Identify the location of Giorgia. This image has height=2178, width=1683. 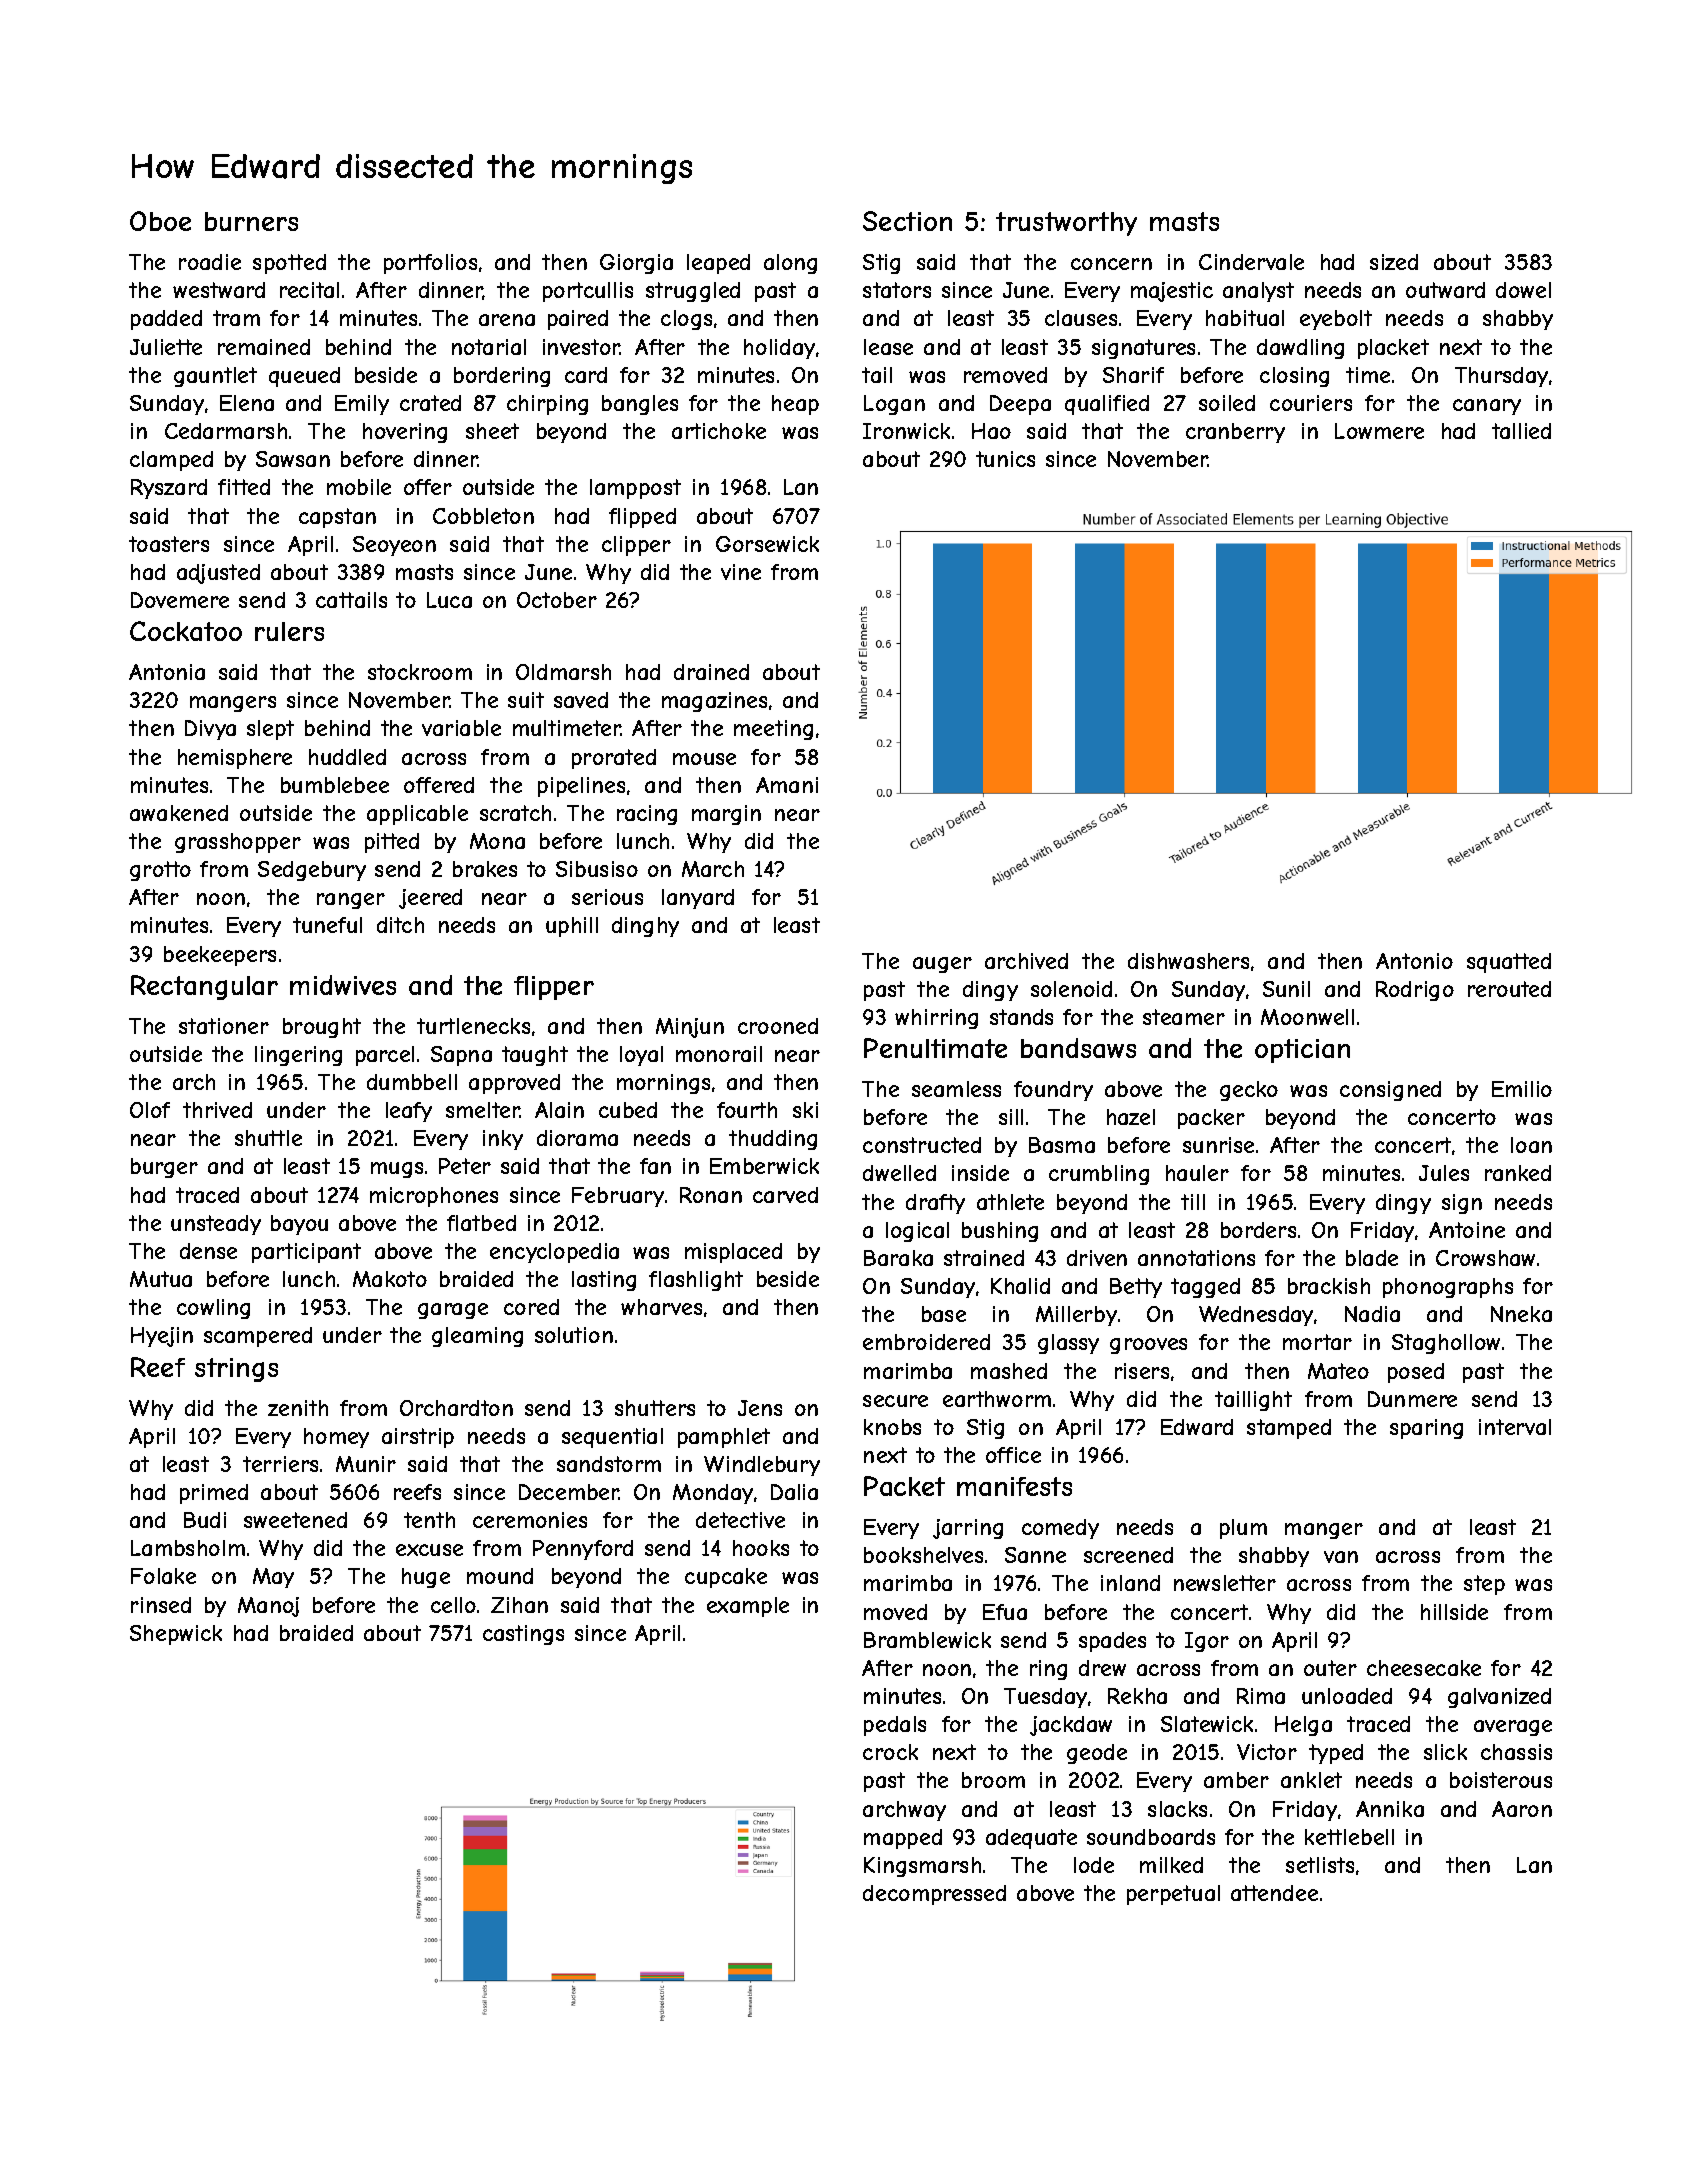
(636, 264).
